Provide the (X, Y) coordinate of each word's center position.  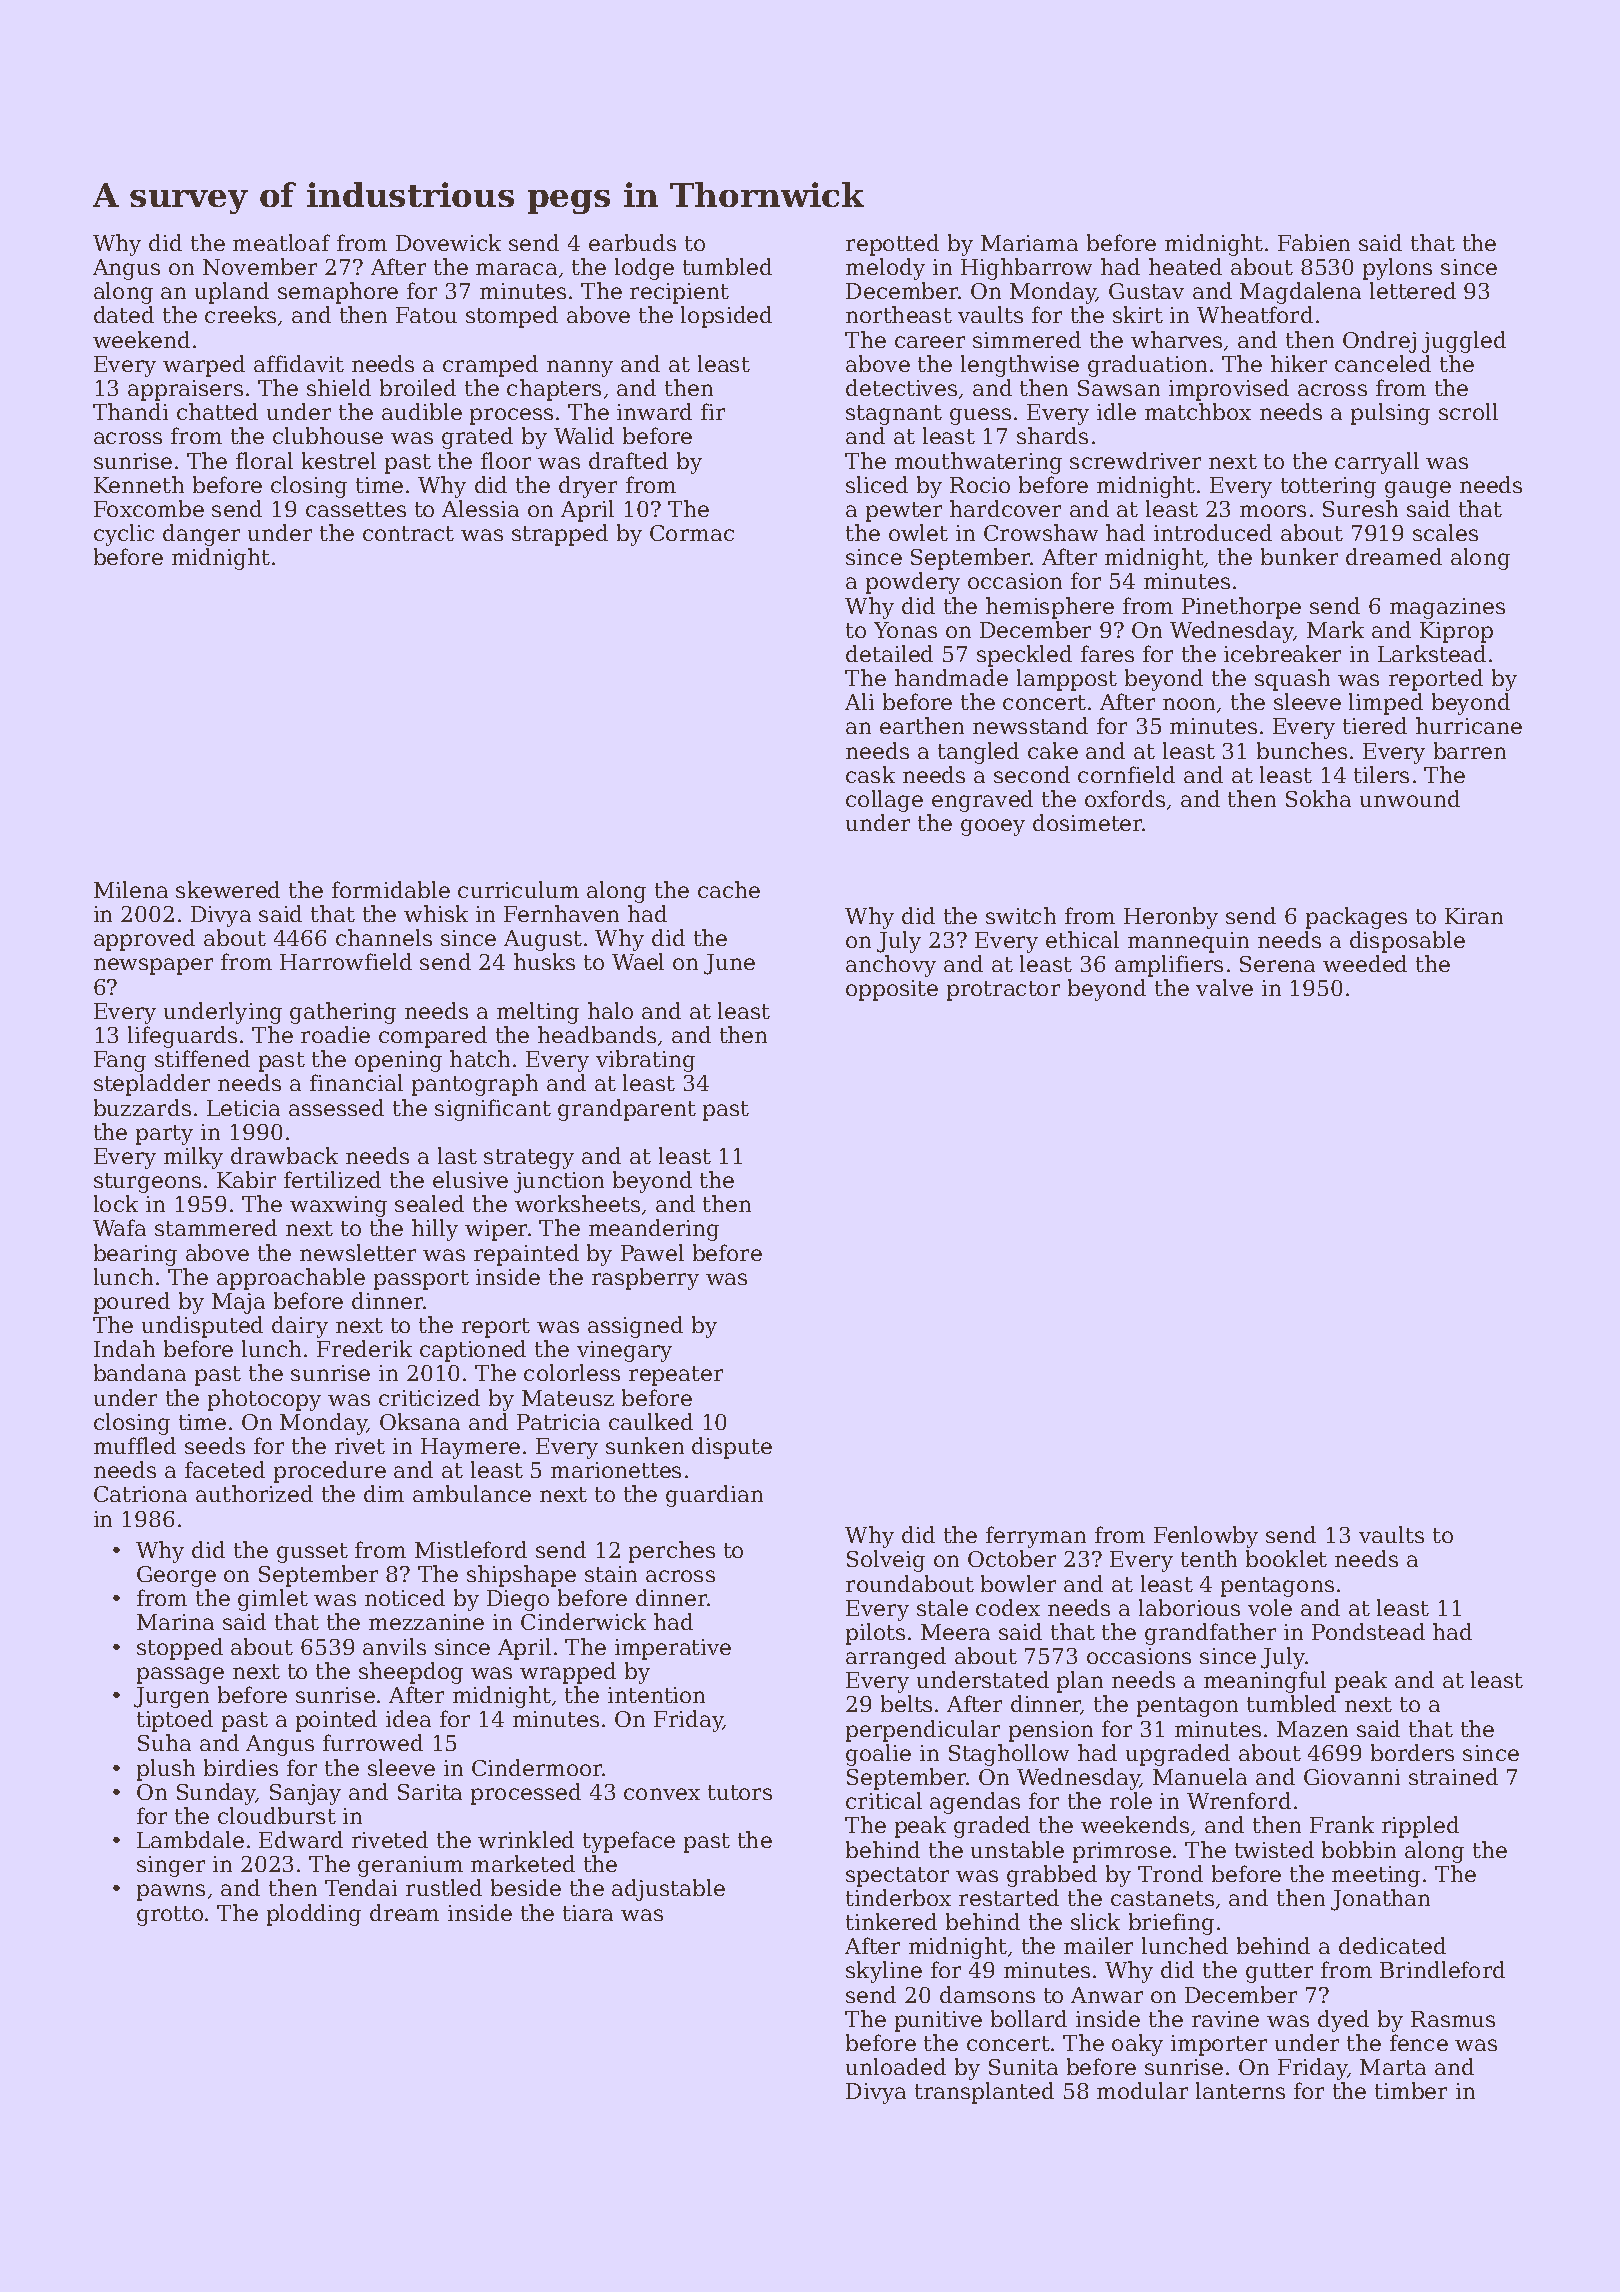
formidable (391, 889)
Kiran (1474, 916)
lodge (644, 269)
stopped (180, 1649)
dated (124, 314)
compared (433, 1037)
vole (1270, 1607)
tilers (1381, 774)
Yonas (905, 630)
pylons (1397, 269)
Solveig (886, 1561)
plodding (314, 1915)
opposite (892, 990)
